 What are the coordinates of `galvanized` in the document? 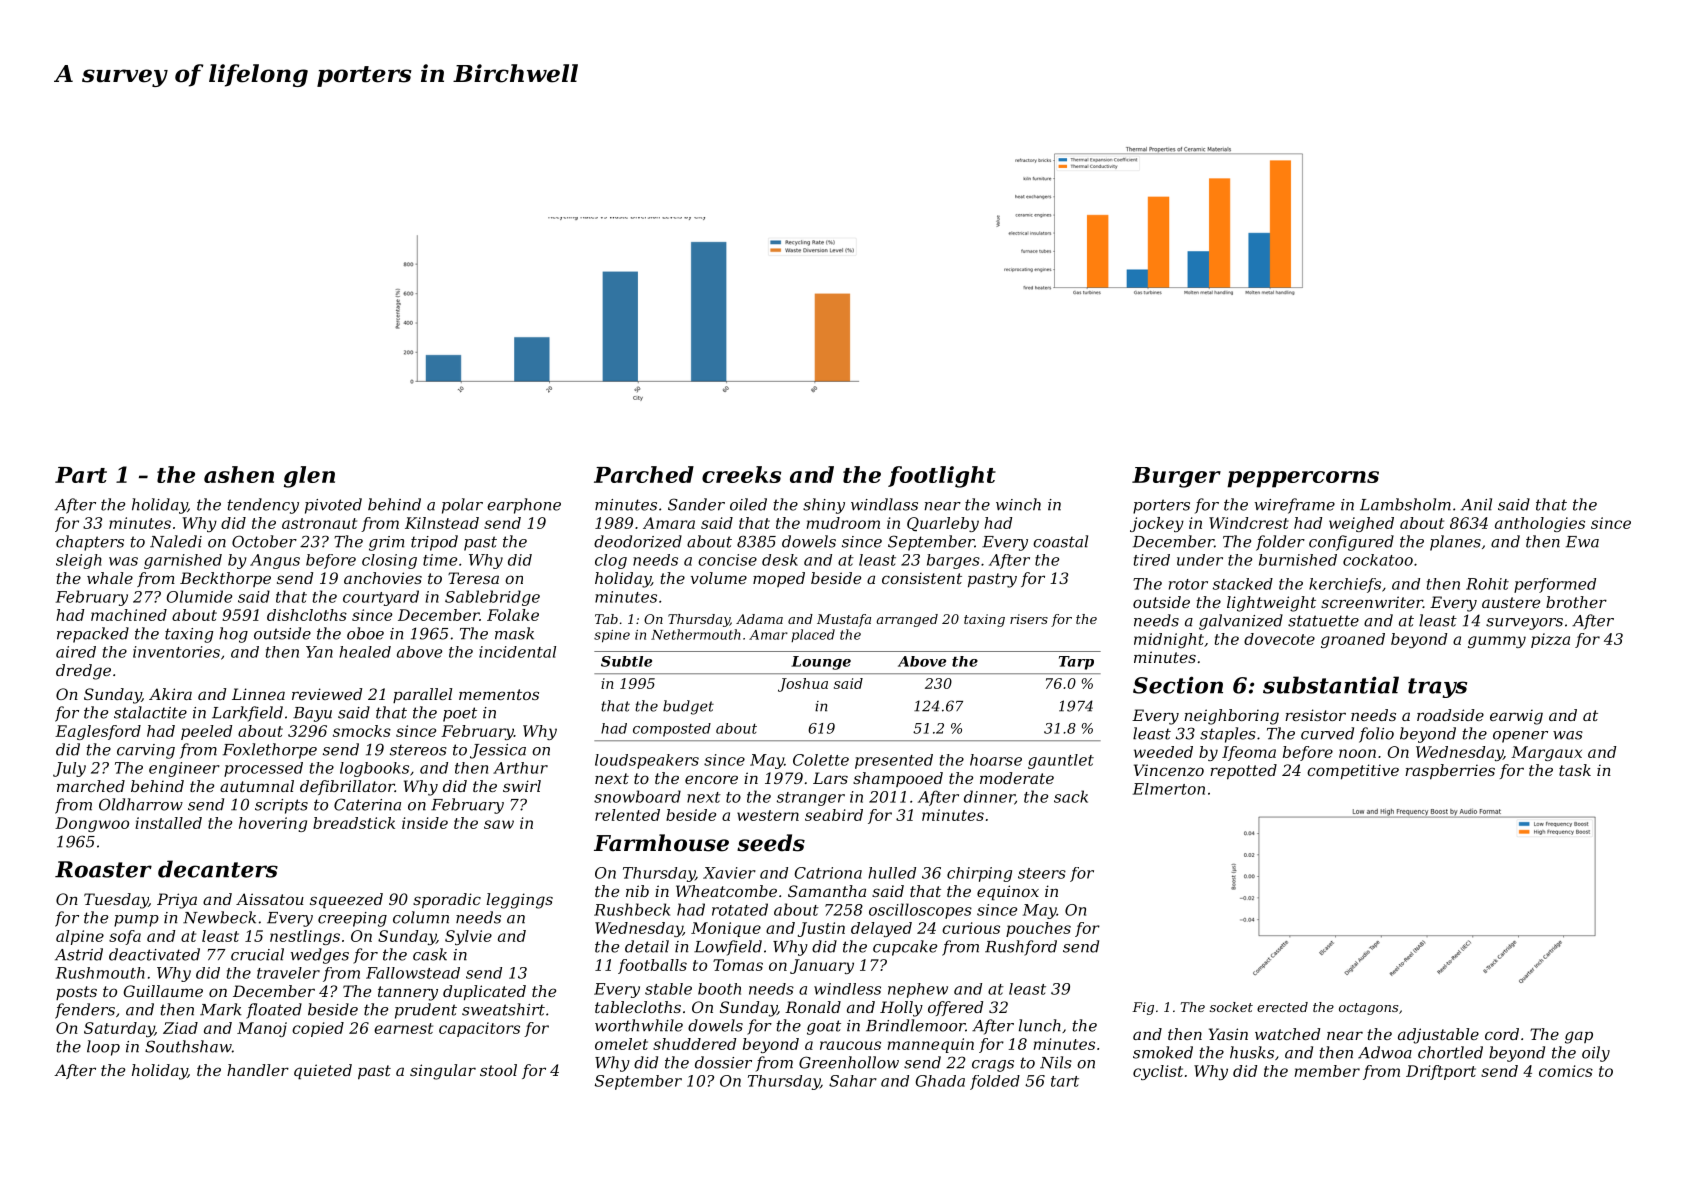 It's located at (1241, 622).
